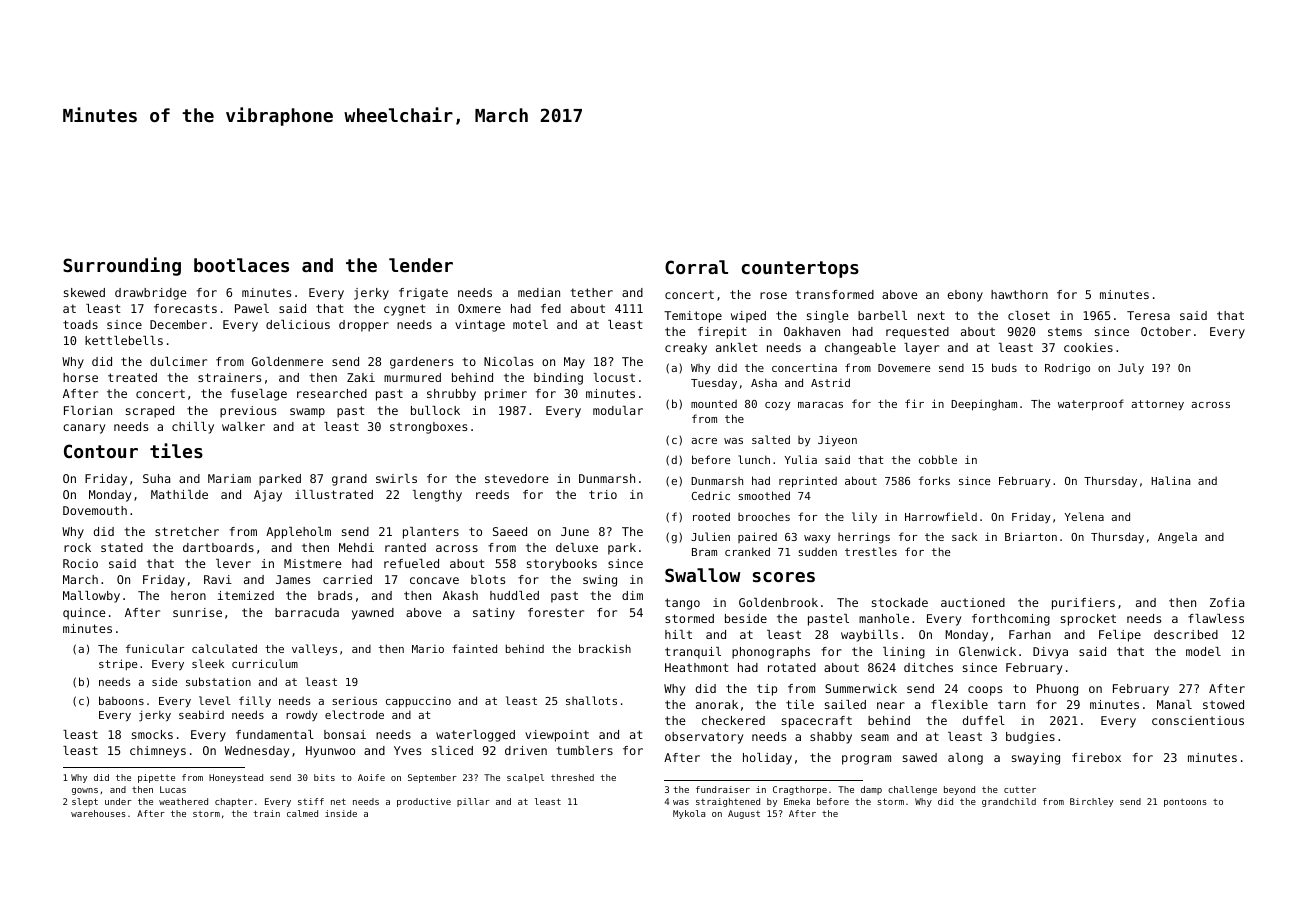  Describe the element at coordinates (603, 494) in the screenshot. I see `trio` at that location.
